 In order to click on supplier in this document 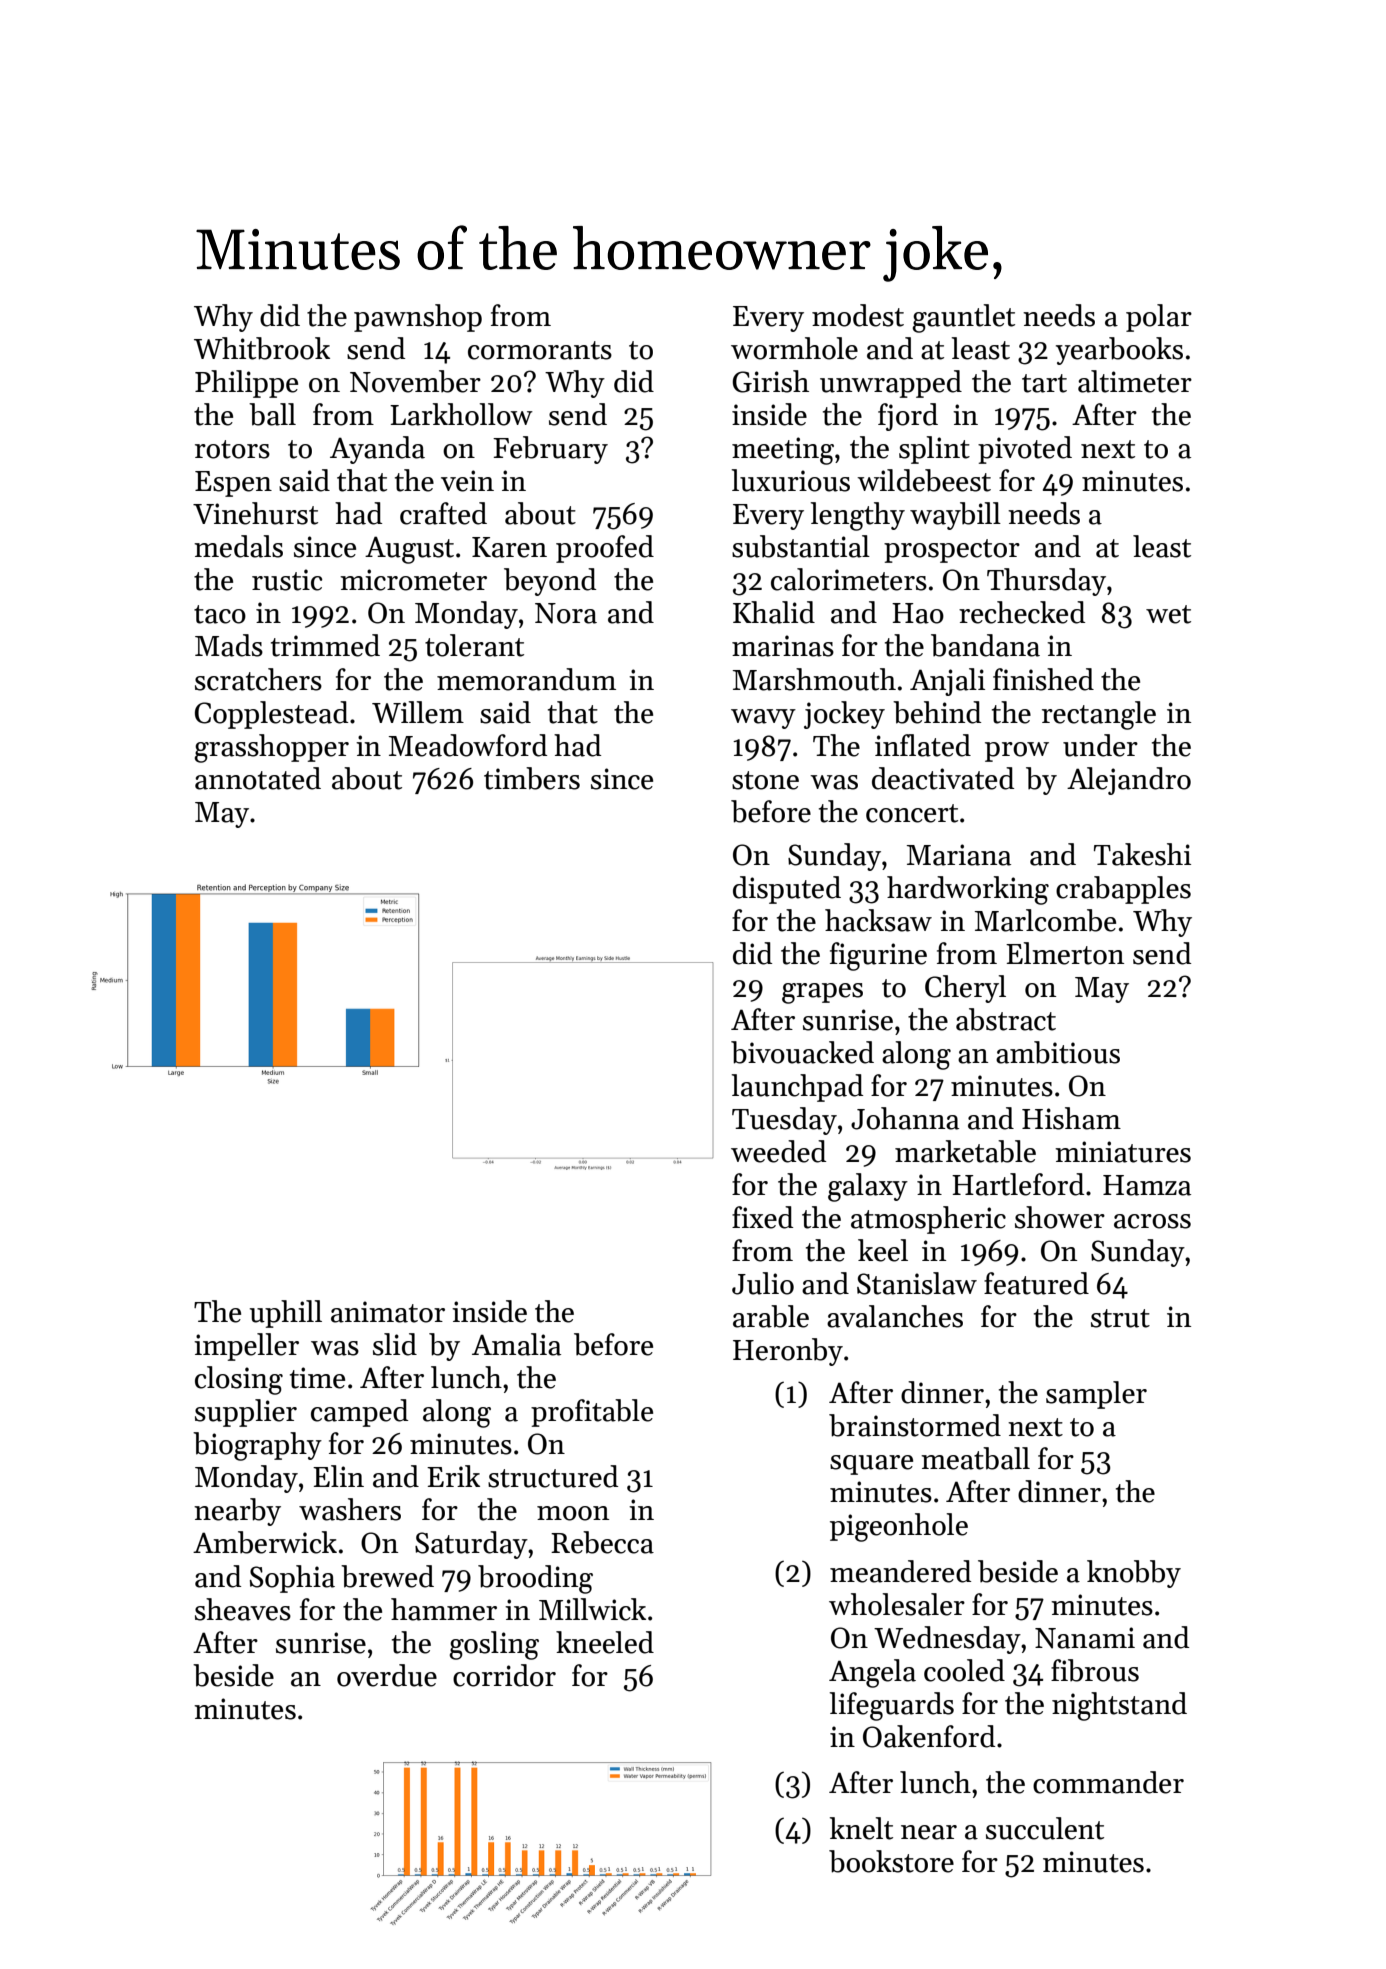, I will do `click(246, 1413)`.
